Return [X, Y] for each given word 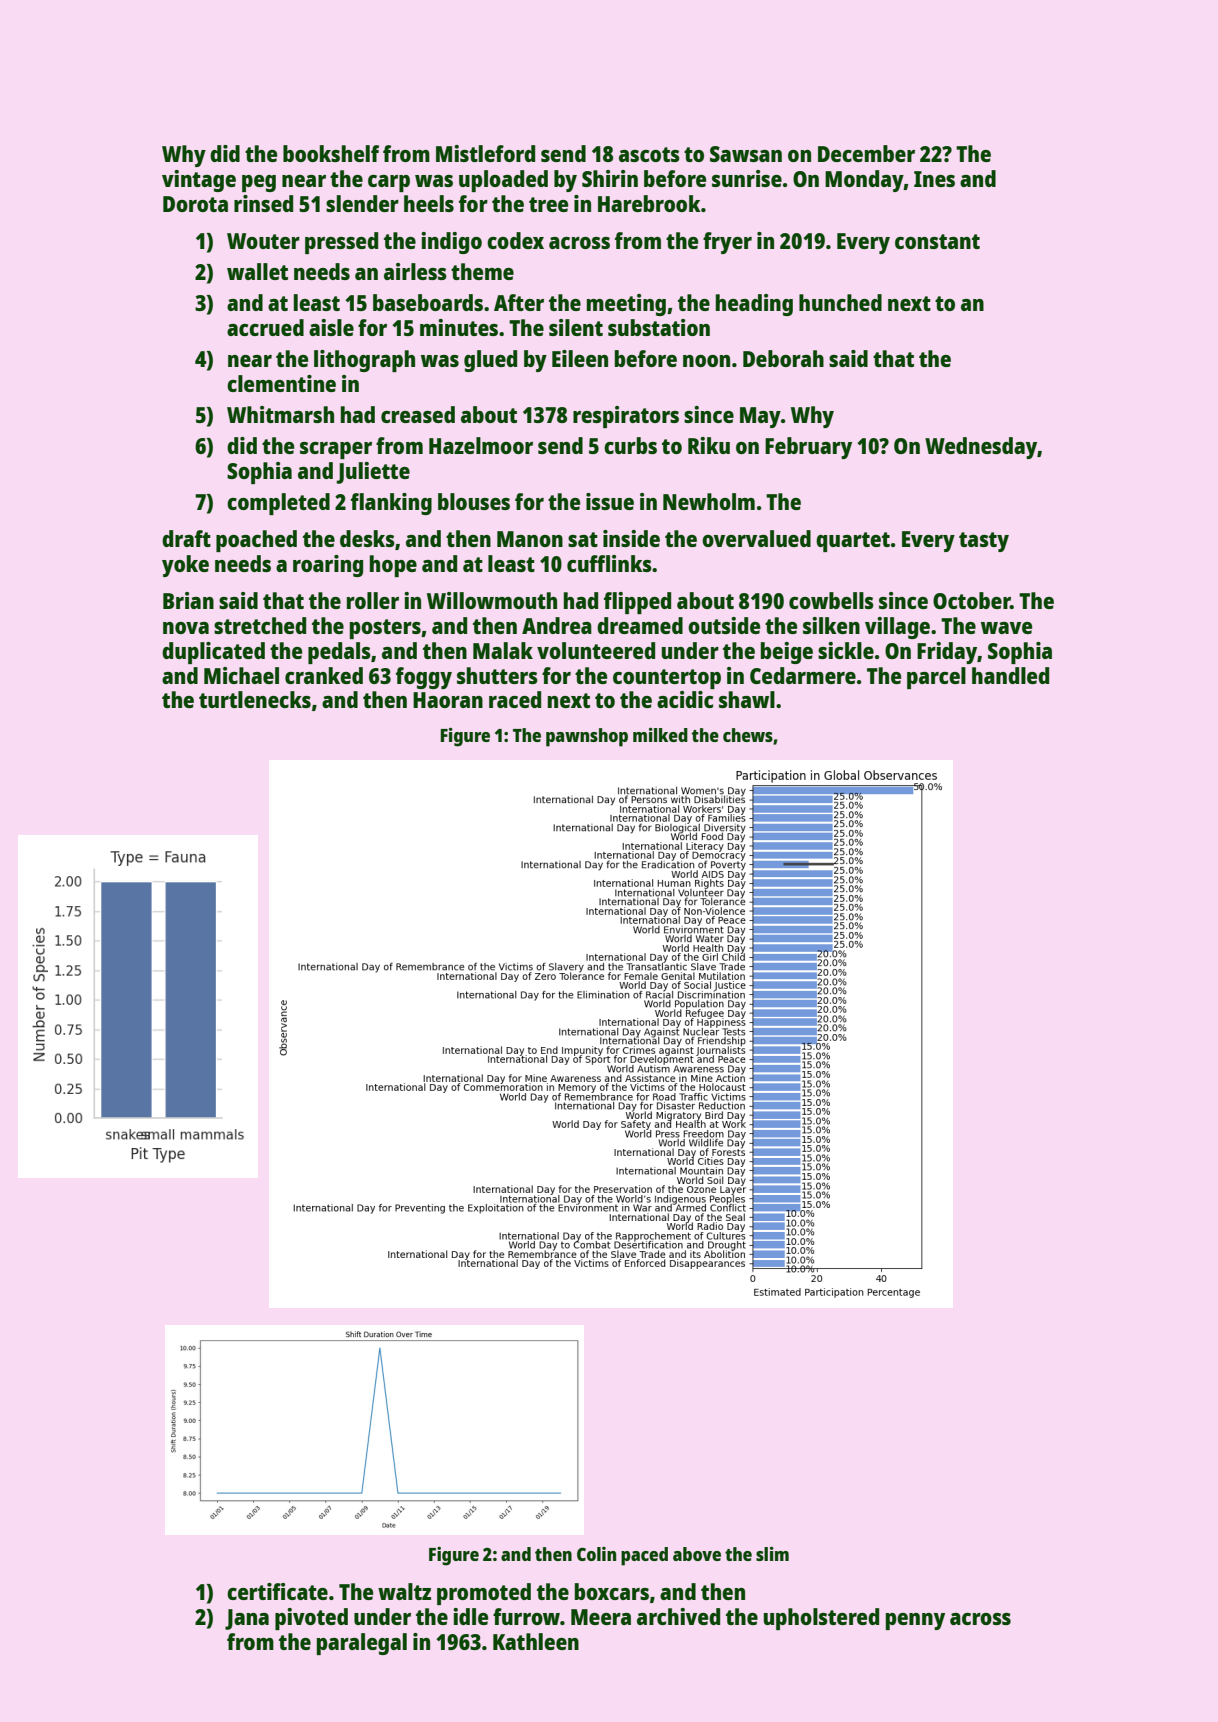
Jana [247, 1619]
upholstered [821, 1619]
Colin [596, 1554]
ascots [649, 154]
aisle [331, 327]
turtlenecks [255, 699]
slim [772, 1554]
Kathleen [536, 1641]
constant [937, 241]
